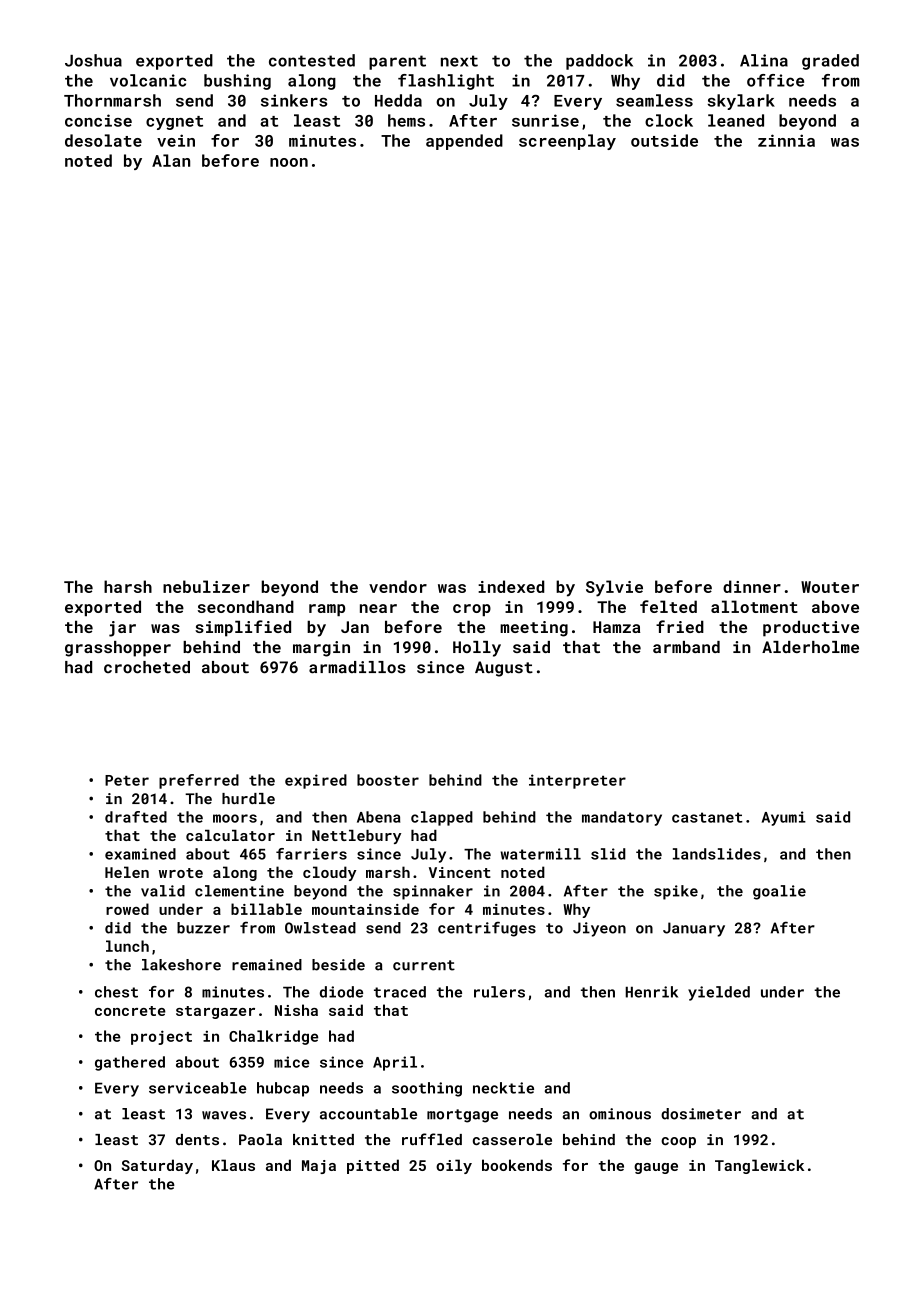 The width and height of the page is (924, 1308). I want to click on calculator, so click(230, 835).
